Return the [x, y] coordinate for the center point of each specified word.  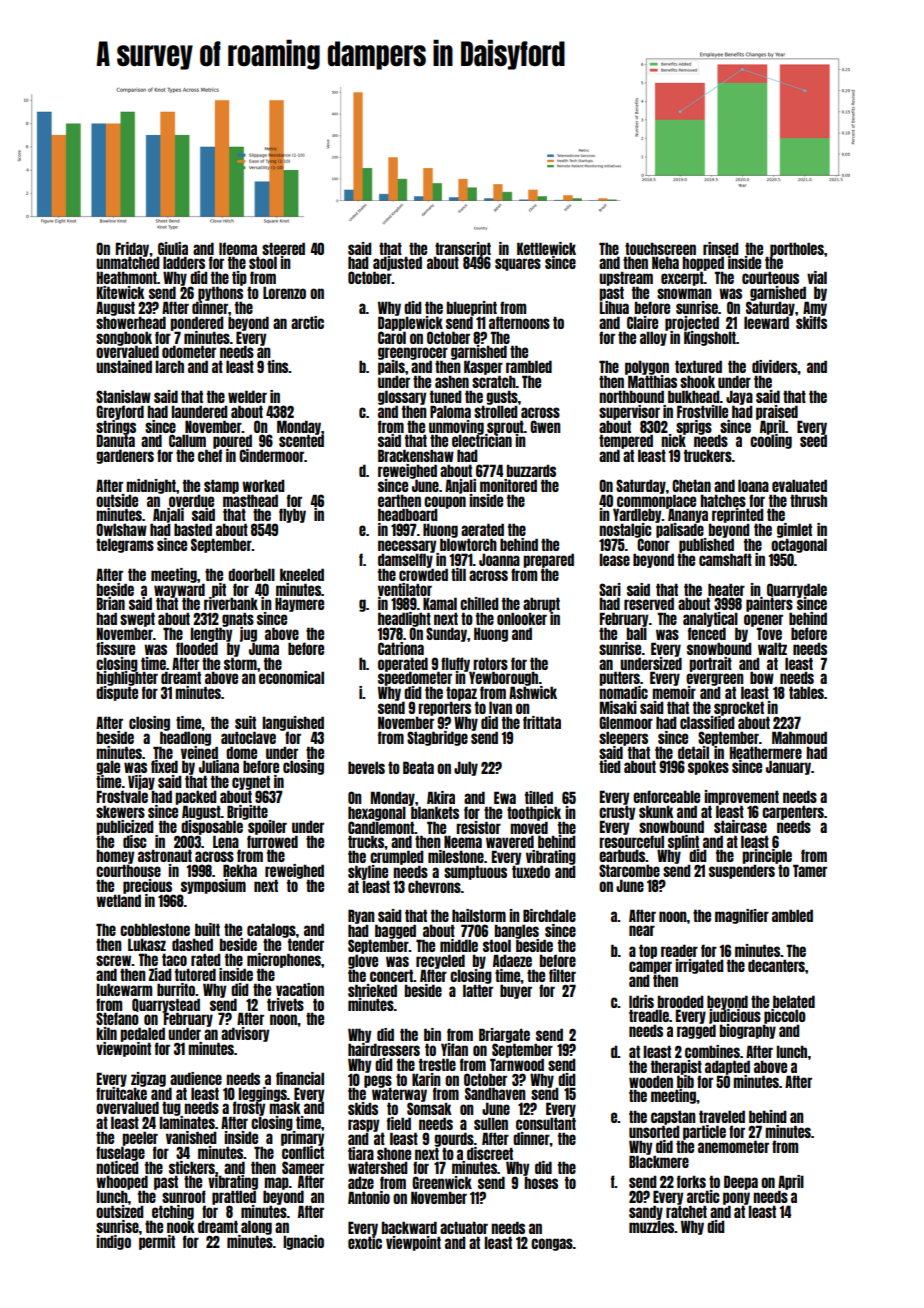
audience [196, 1078]
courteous [770, 277]
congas [552, 1244]
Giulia [173, 248]
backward [409, 1227]
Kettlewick [546, 248]
